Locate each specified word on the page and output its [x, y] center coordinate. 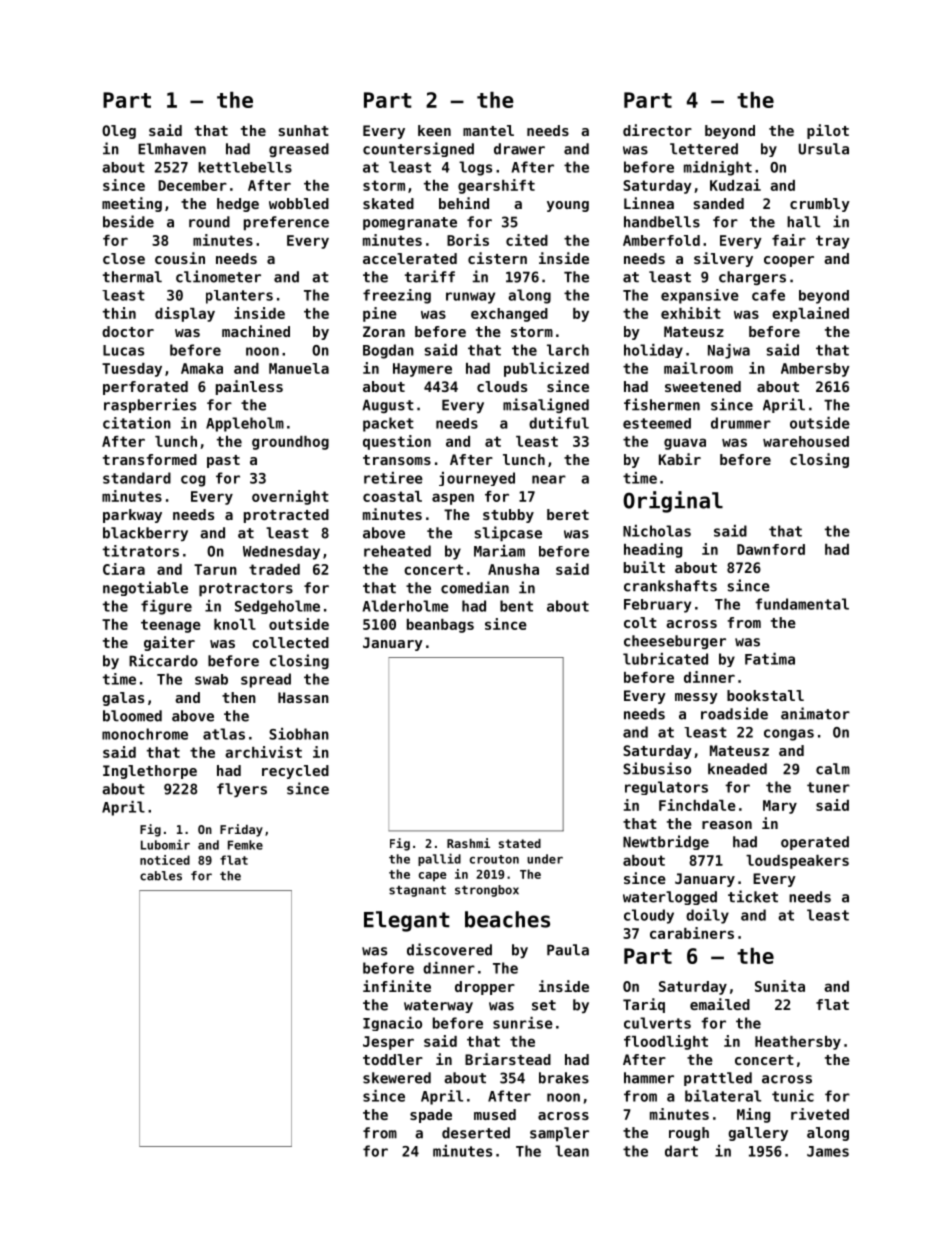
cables [161, 876]
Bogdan [388, 351]
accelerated [410, 258]
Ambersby [815, 370]
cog [193, 481]
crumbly [820, 205]
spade [431, 1116]
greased [299, 150]
